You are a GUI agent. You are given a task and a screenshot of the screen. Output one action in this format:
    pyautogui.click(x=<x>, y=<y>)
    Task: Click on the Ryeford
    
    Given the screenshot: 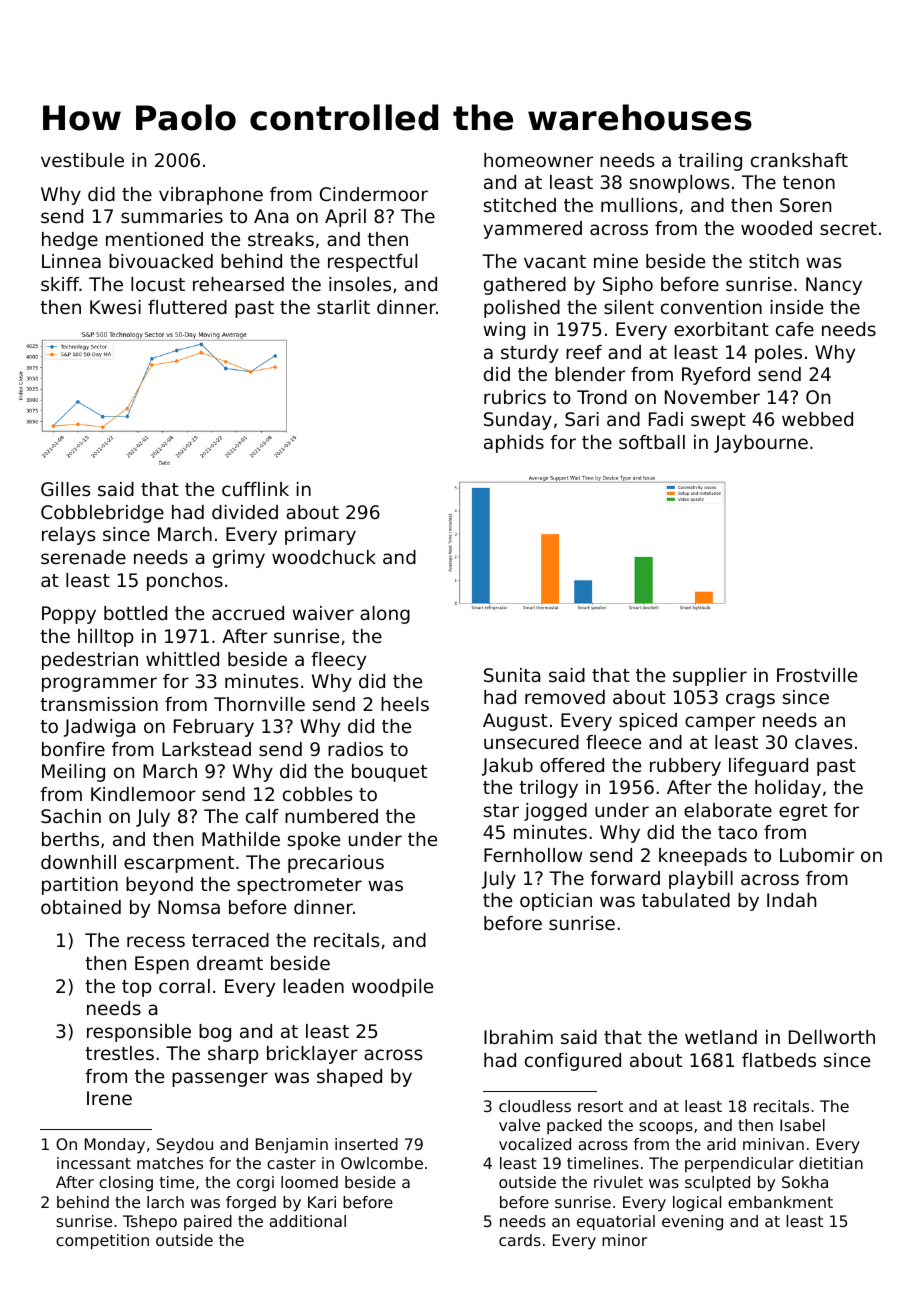 What is the action you would take?
    pyautogui.click(x=716, y=376)
